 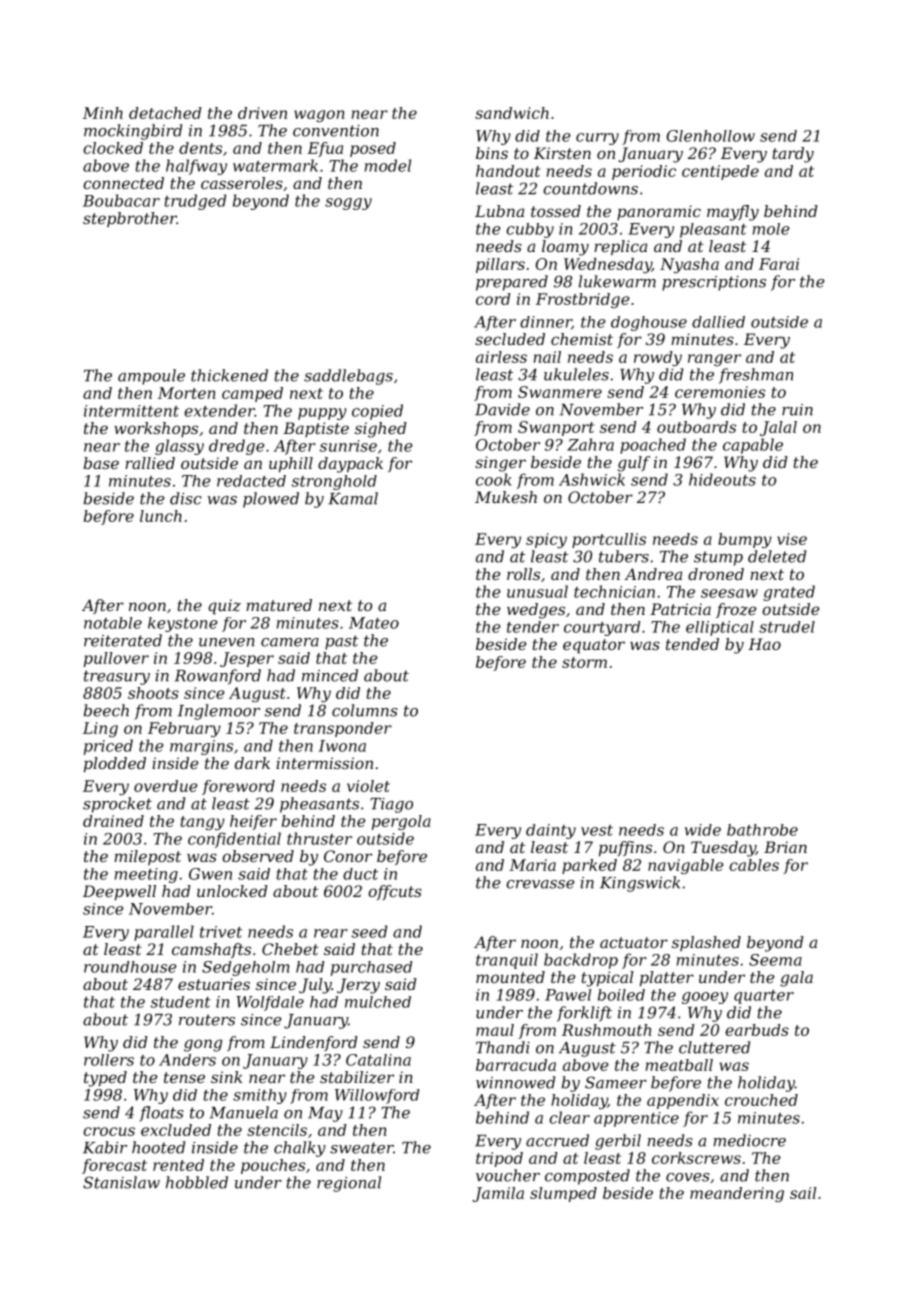 What do you see at coordinates (151, 377) in the screenshot?
I see `ampoule` at bounding box center [151, 377].
